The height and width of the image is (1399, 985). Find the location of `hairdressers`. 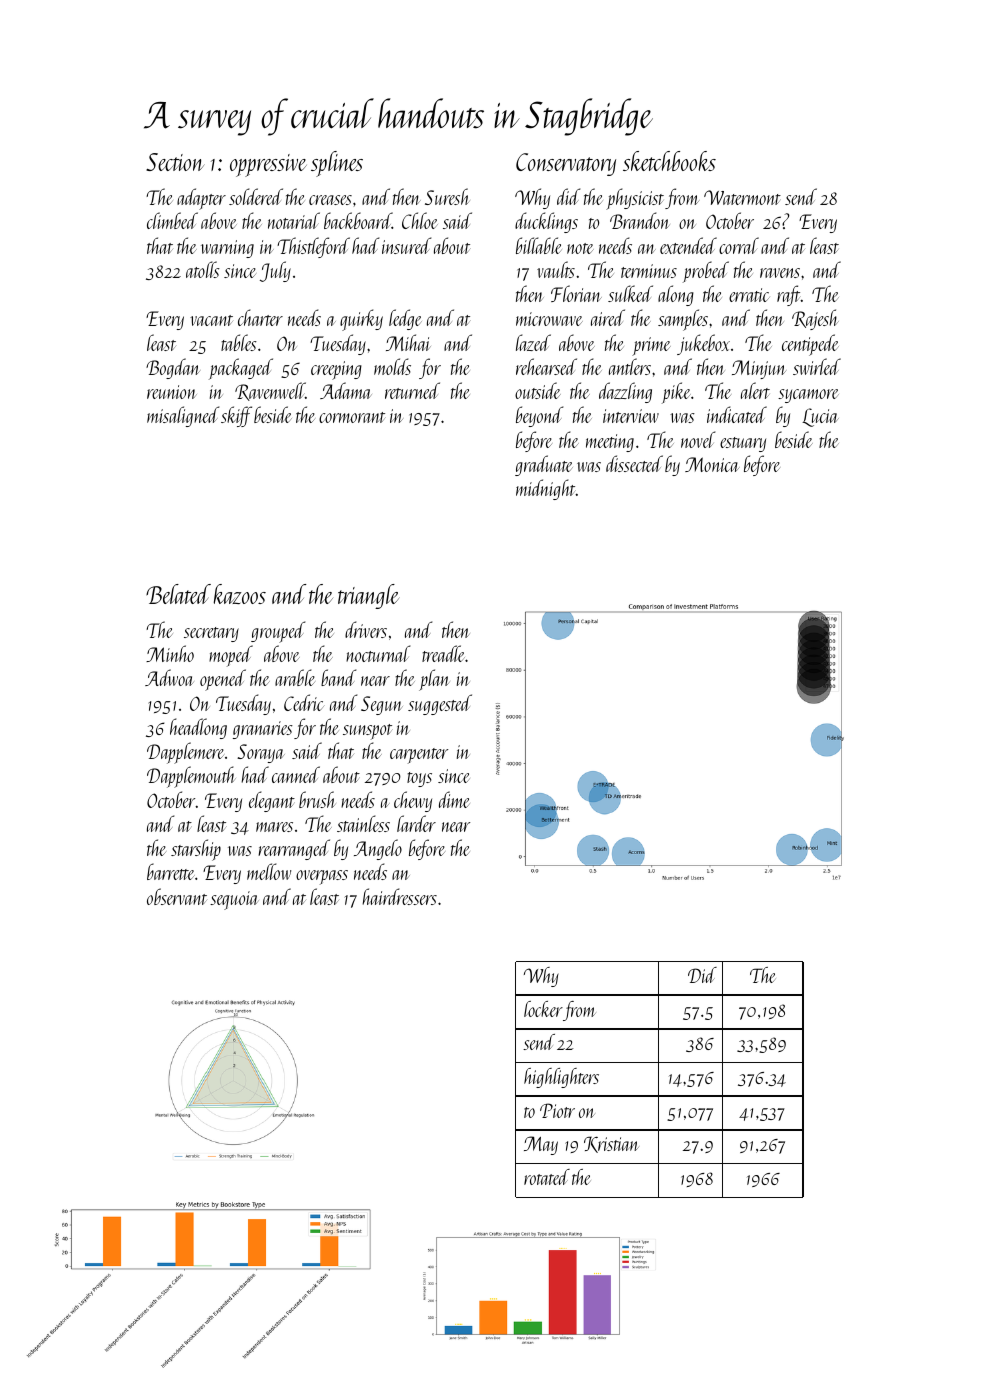

hairdressers is located at coordinates (399, 896).
